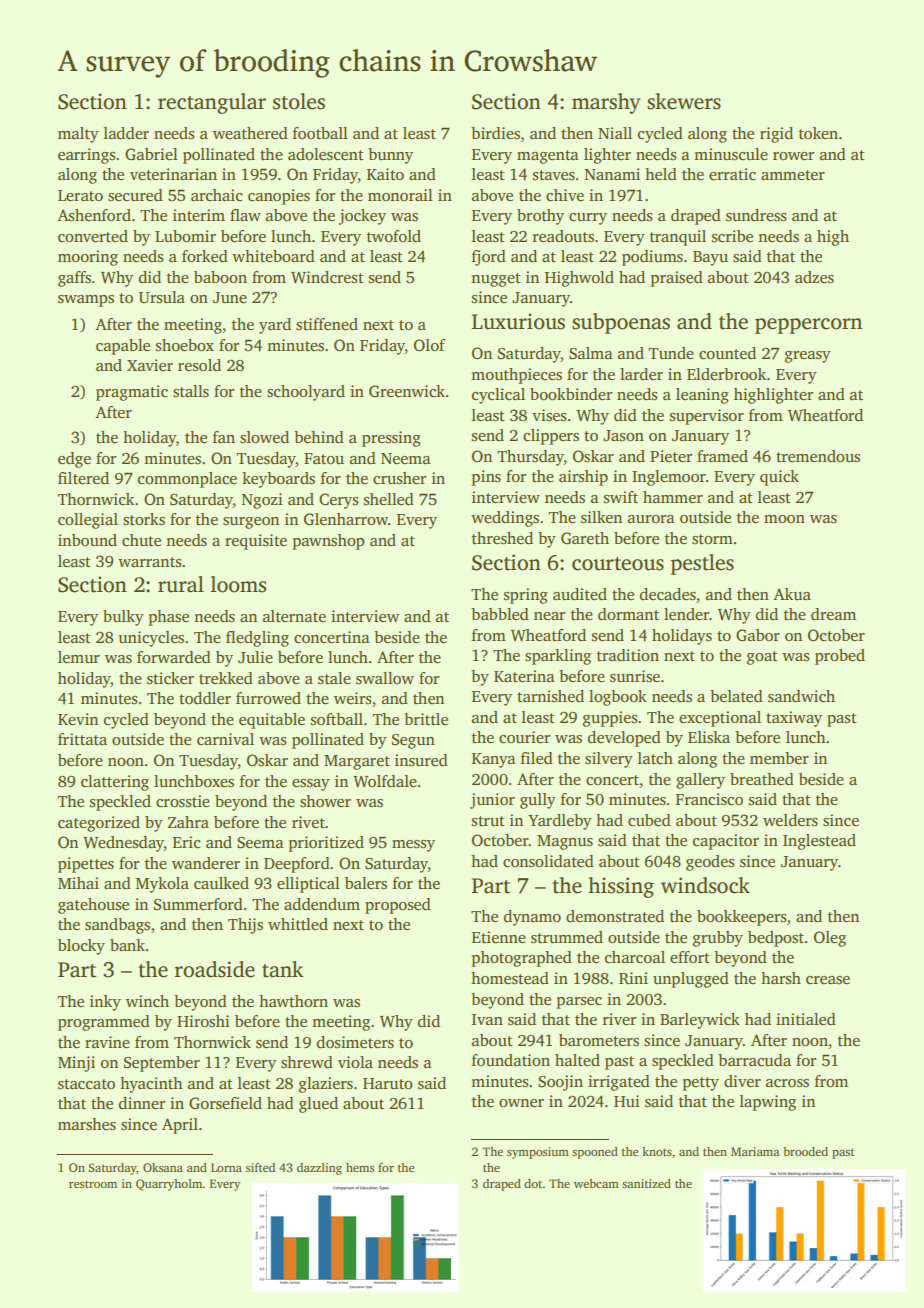  Describe the element at coordinates (779, 758) in the image. I see `member` at that location.
